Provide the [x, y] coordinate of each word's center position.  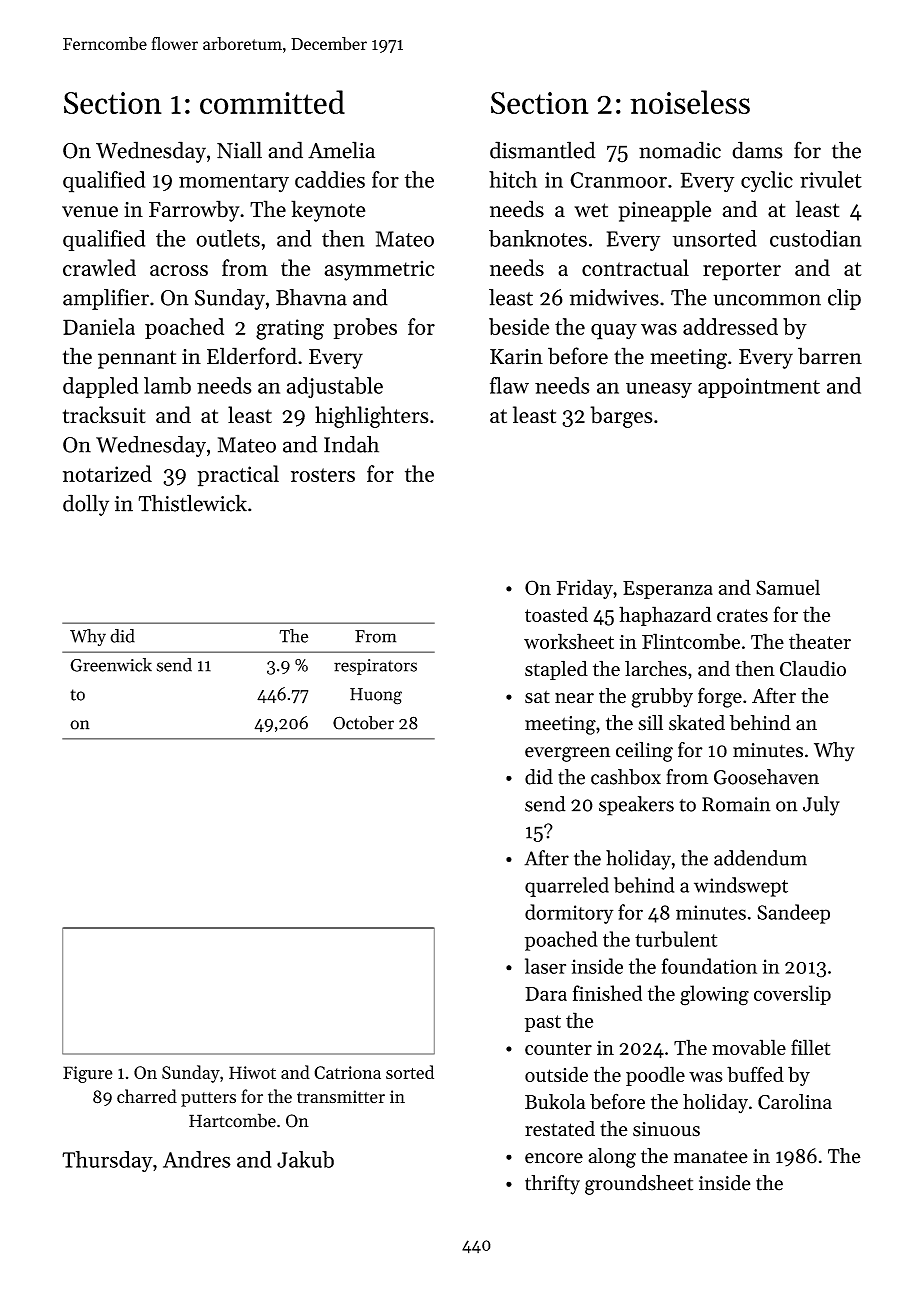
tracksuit [104, 415]
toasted [556, 614]
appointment [759, 388]
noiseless [690, 102]
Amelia [341, 150]
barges [621, 417]
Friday [585, 589]
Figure [88, 1074]
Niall [239, 150]
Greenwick [111, 665]
